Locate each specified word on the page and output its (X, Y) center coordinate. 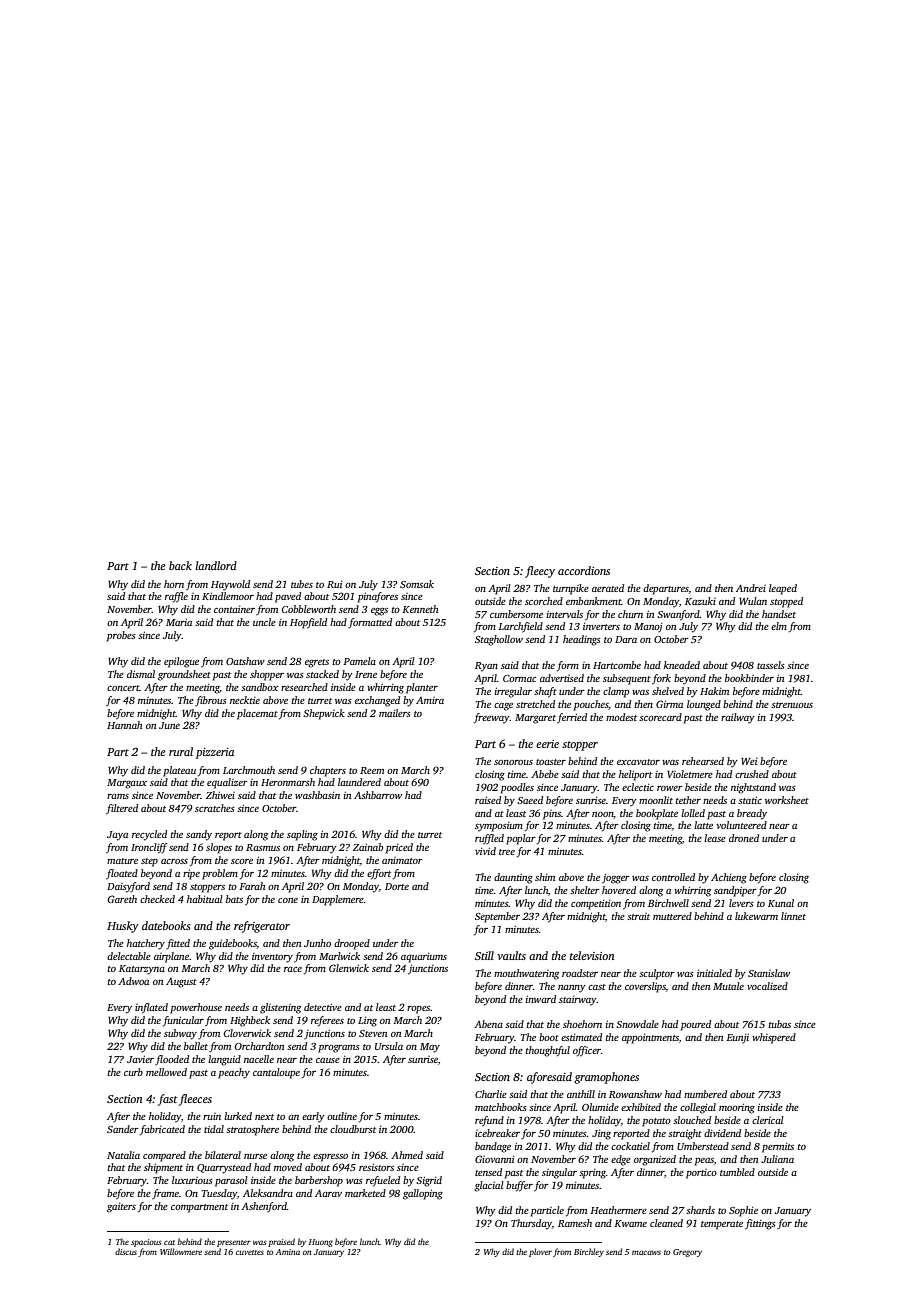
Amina (287, 1252)
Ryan (486, 667)
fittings (760, 1224)
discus (126, 1251)
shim (545, 877)
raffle (176, 597)
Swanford (678, 615)
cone (288, 900)
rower (670, 788)
